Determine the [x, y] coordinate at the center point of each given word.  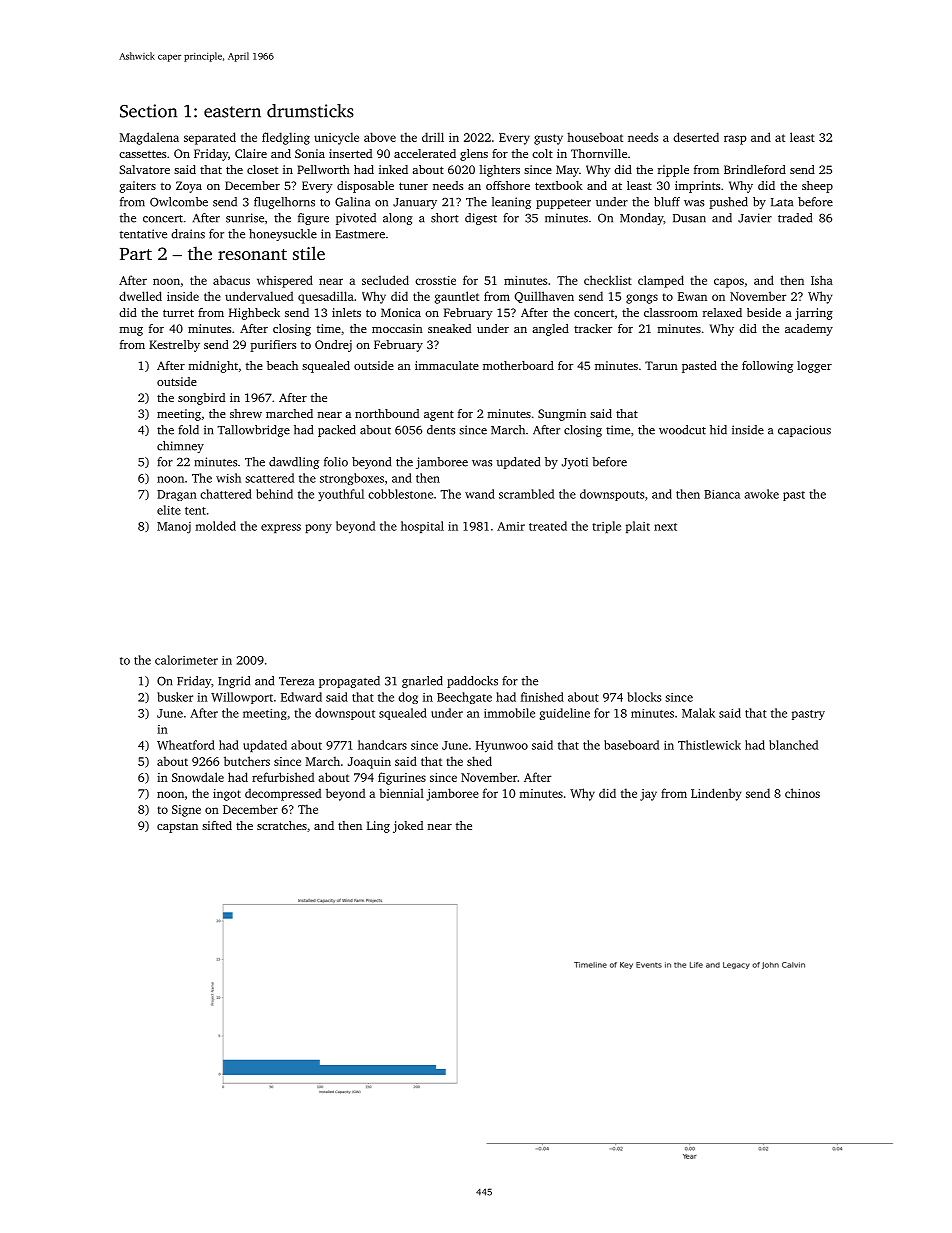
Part [136, 254]
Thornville [599, 153]
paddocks [472, 682]
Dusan [689, 218]
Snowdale [198, 777]
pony [318, 529]
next [665, 527]
